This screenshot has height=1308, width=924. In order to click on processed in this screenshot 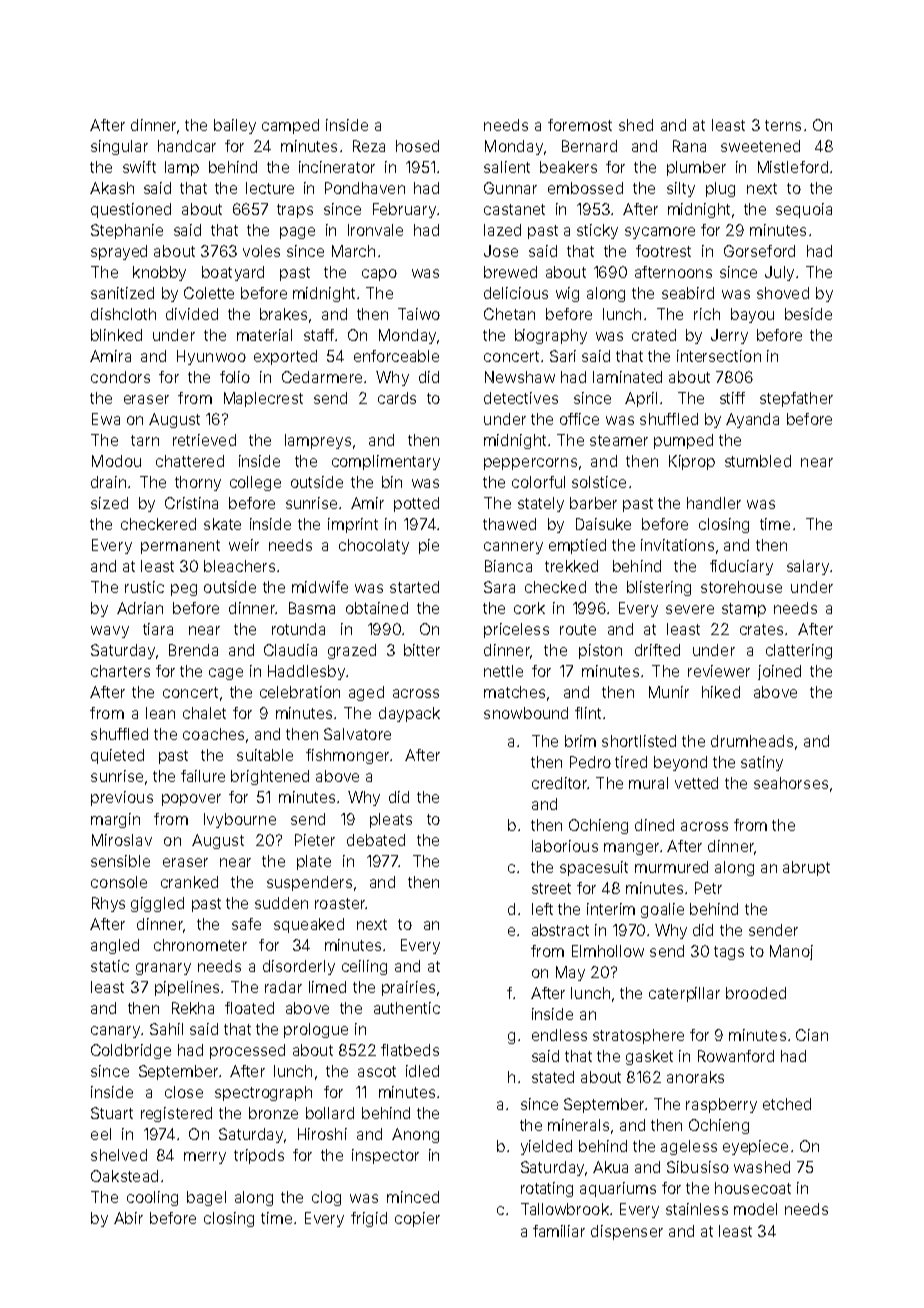, I will do `click(247, 1051)`.
